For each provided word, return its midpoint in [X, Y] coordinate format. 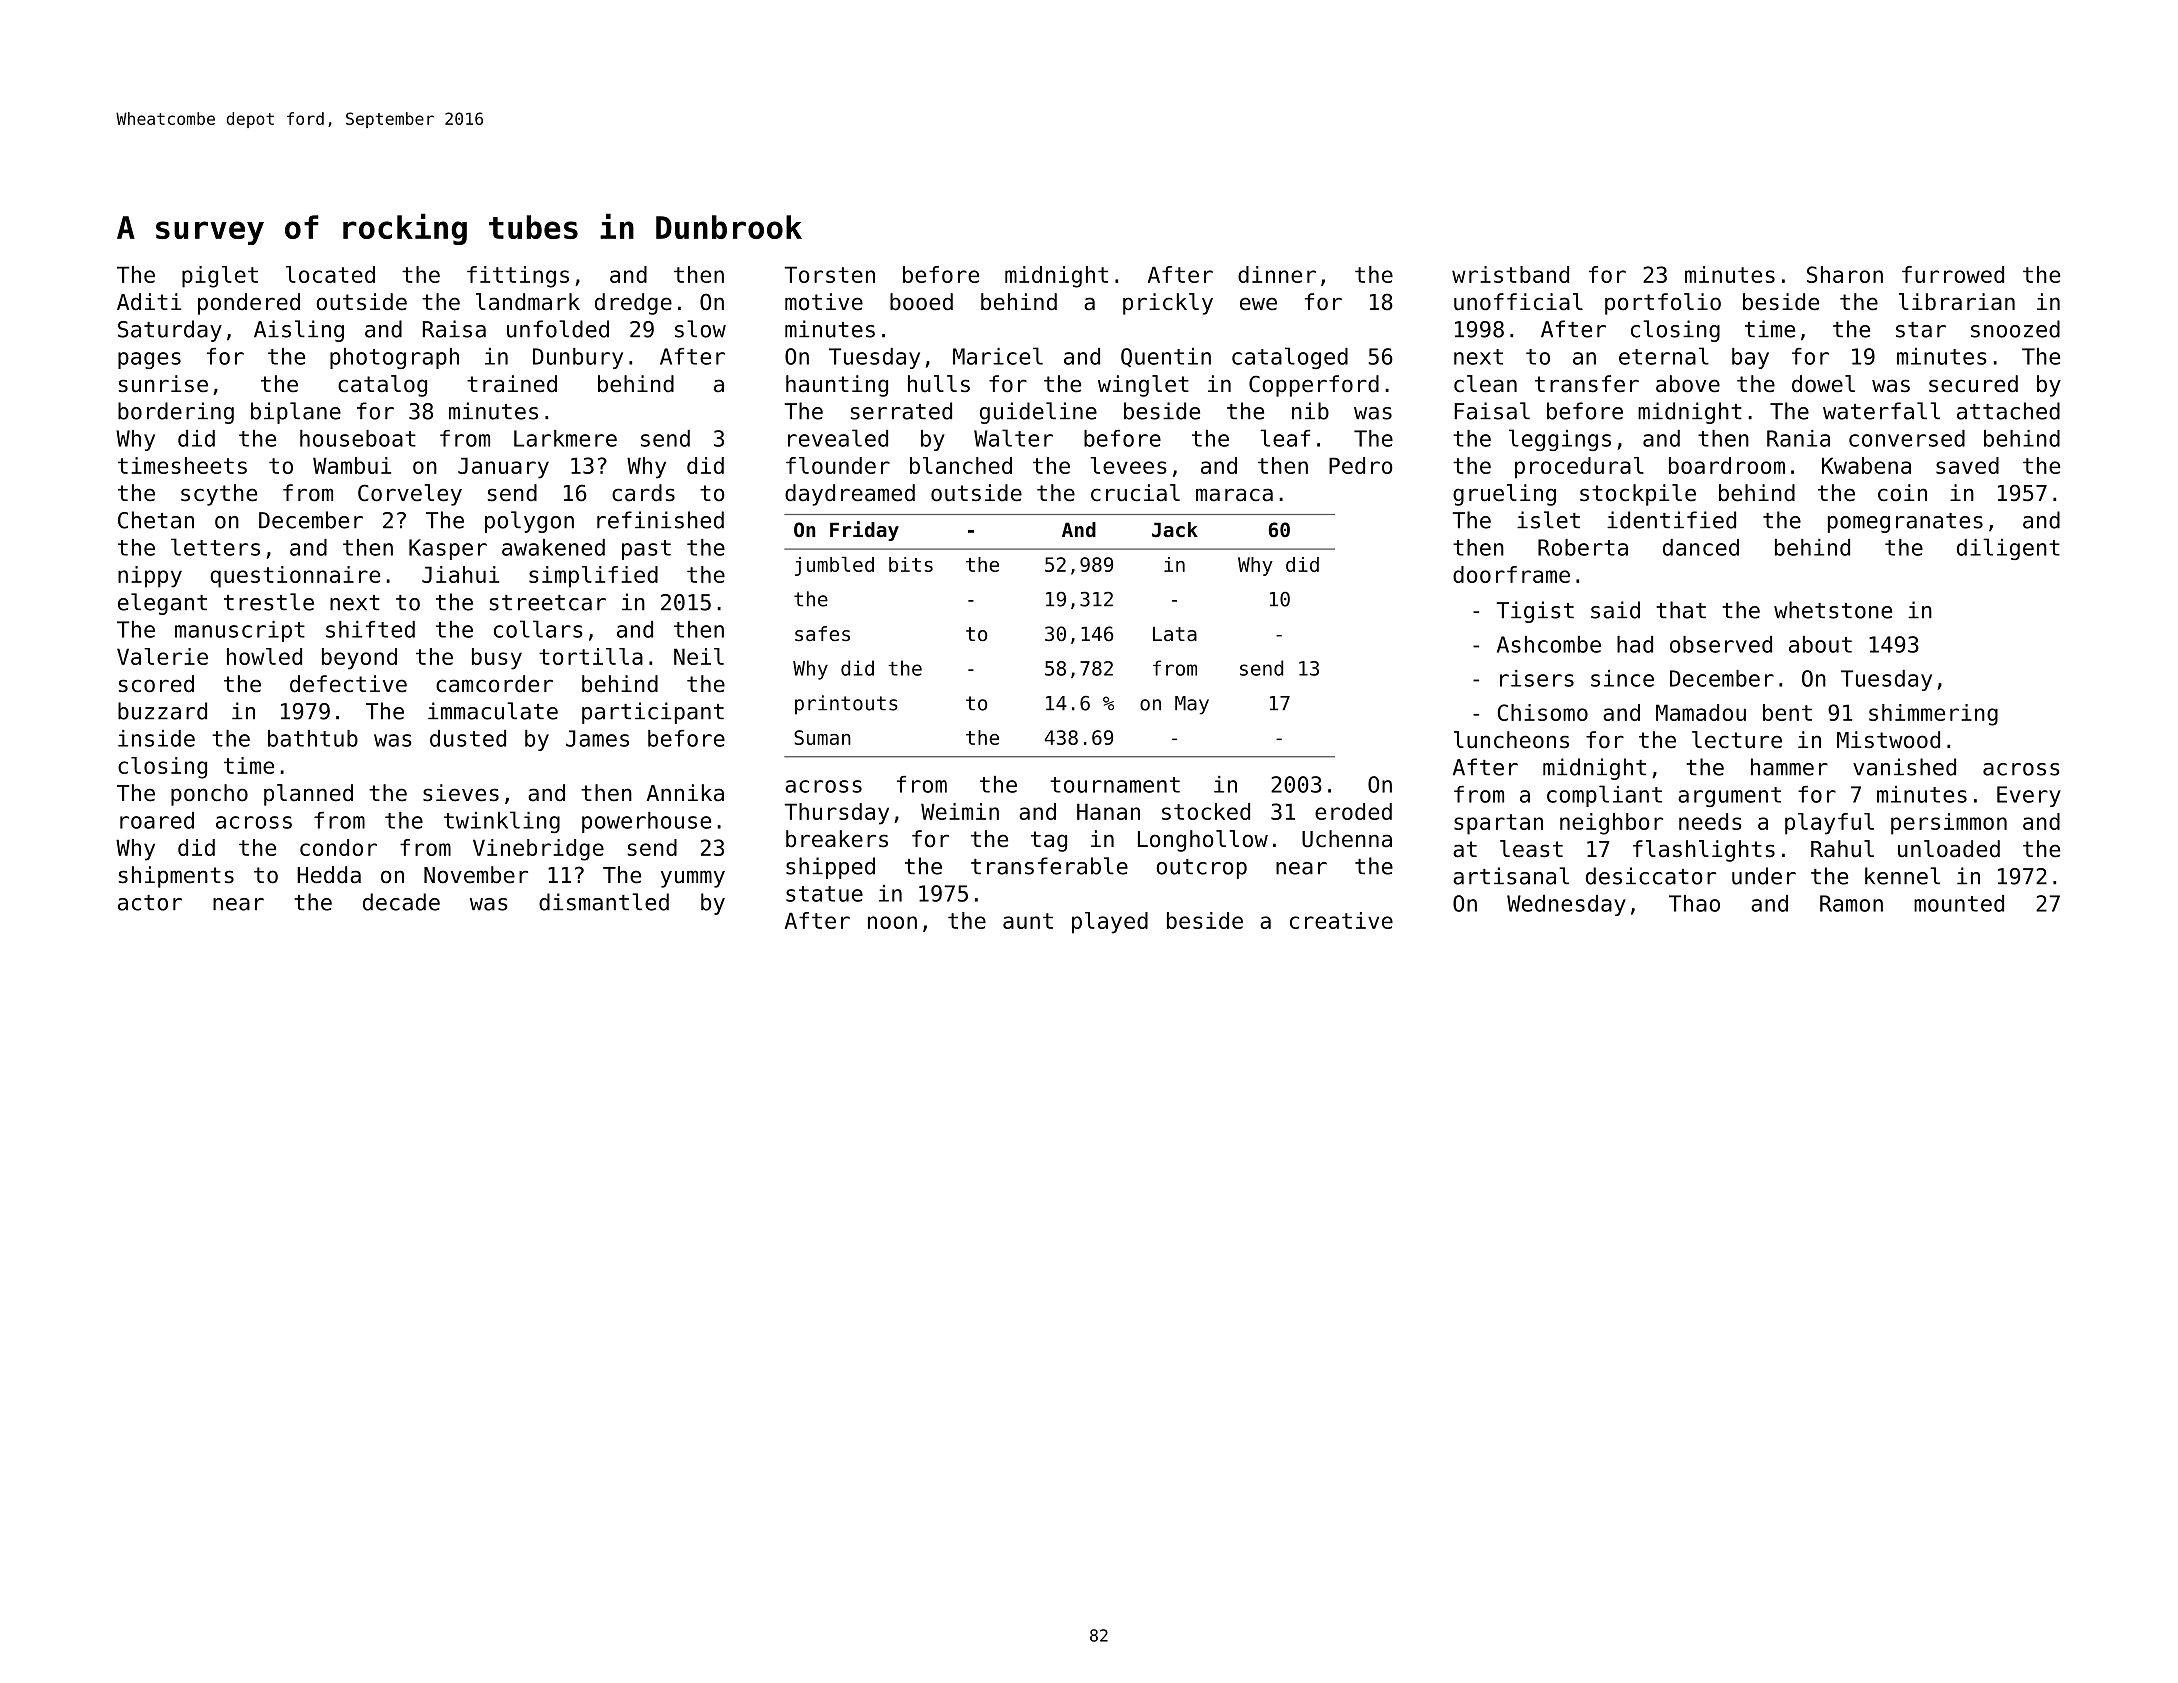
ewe [1258, 304]
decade [401, 902]
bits [911, 564]
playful [1829, 824]
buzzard [162, 711]
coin [1902, 493]
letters [215, 547]
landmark [528, 302]
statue [824, 894]
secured [1973, 384]
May [1192, 705]
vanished [1904, 767]
